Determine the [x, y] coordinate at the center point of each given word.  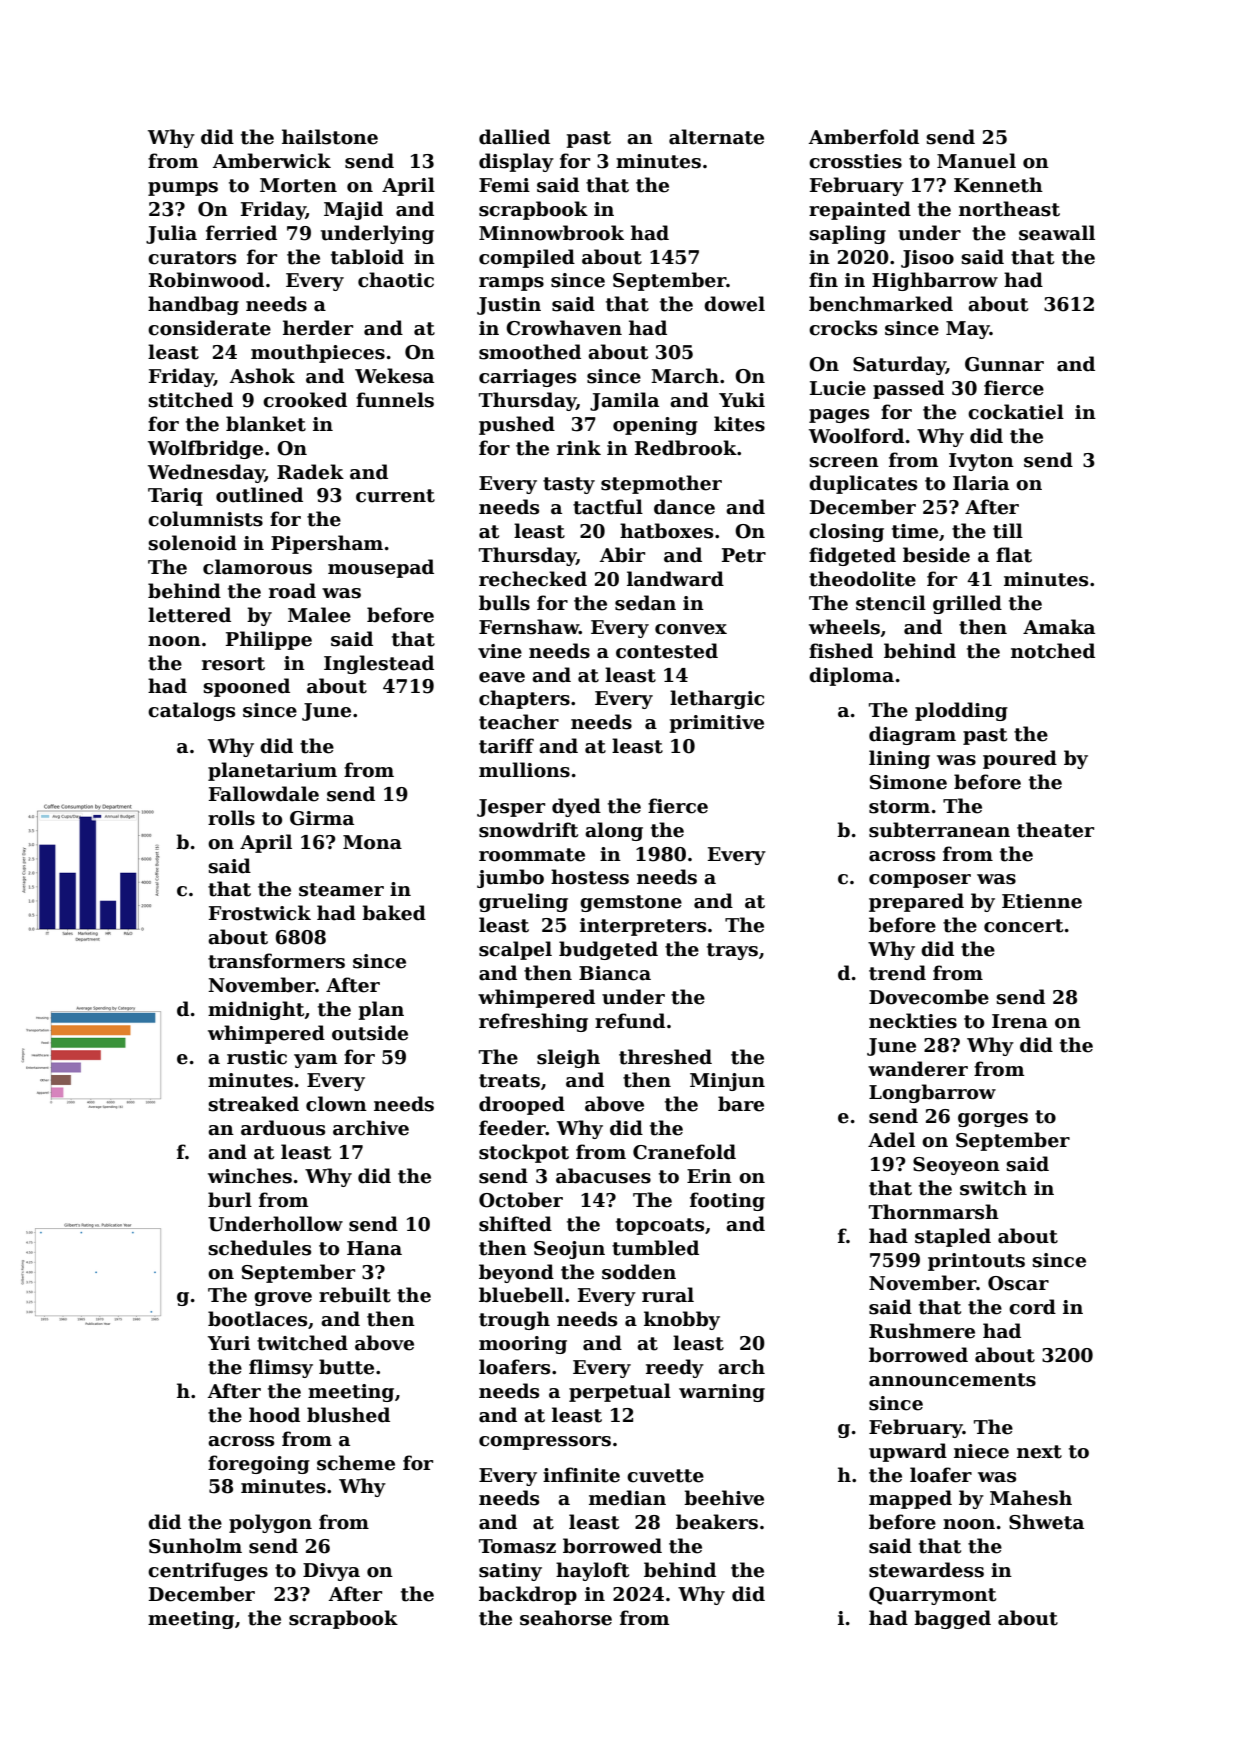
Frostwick [260, 913]
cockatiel [1016, 412]
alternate [716, 137]
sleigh [568, 1058]
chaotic [396, 280]
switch [993, 1188]
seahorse [566, 1618]
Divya [331, 1572]
